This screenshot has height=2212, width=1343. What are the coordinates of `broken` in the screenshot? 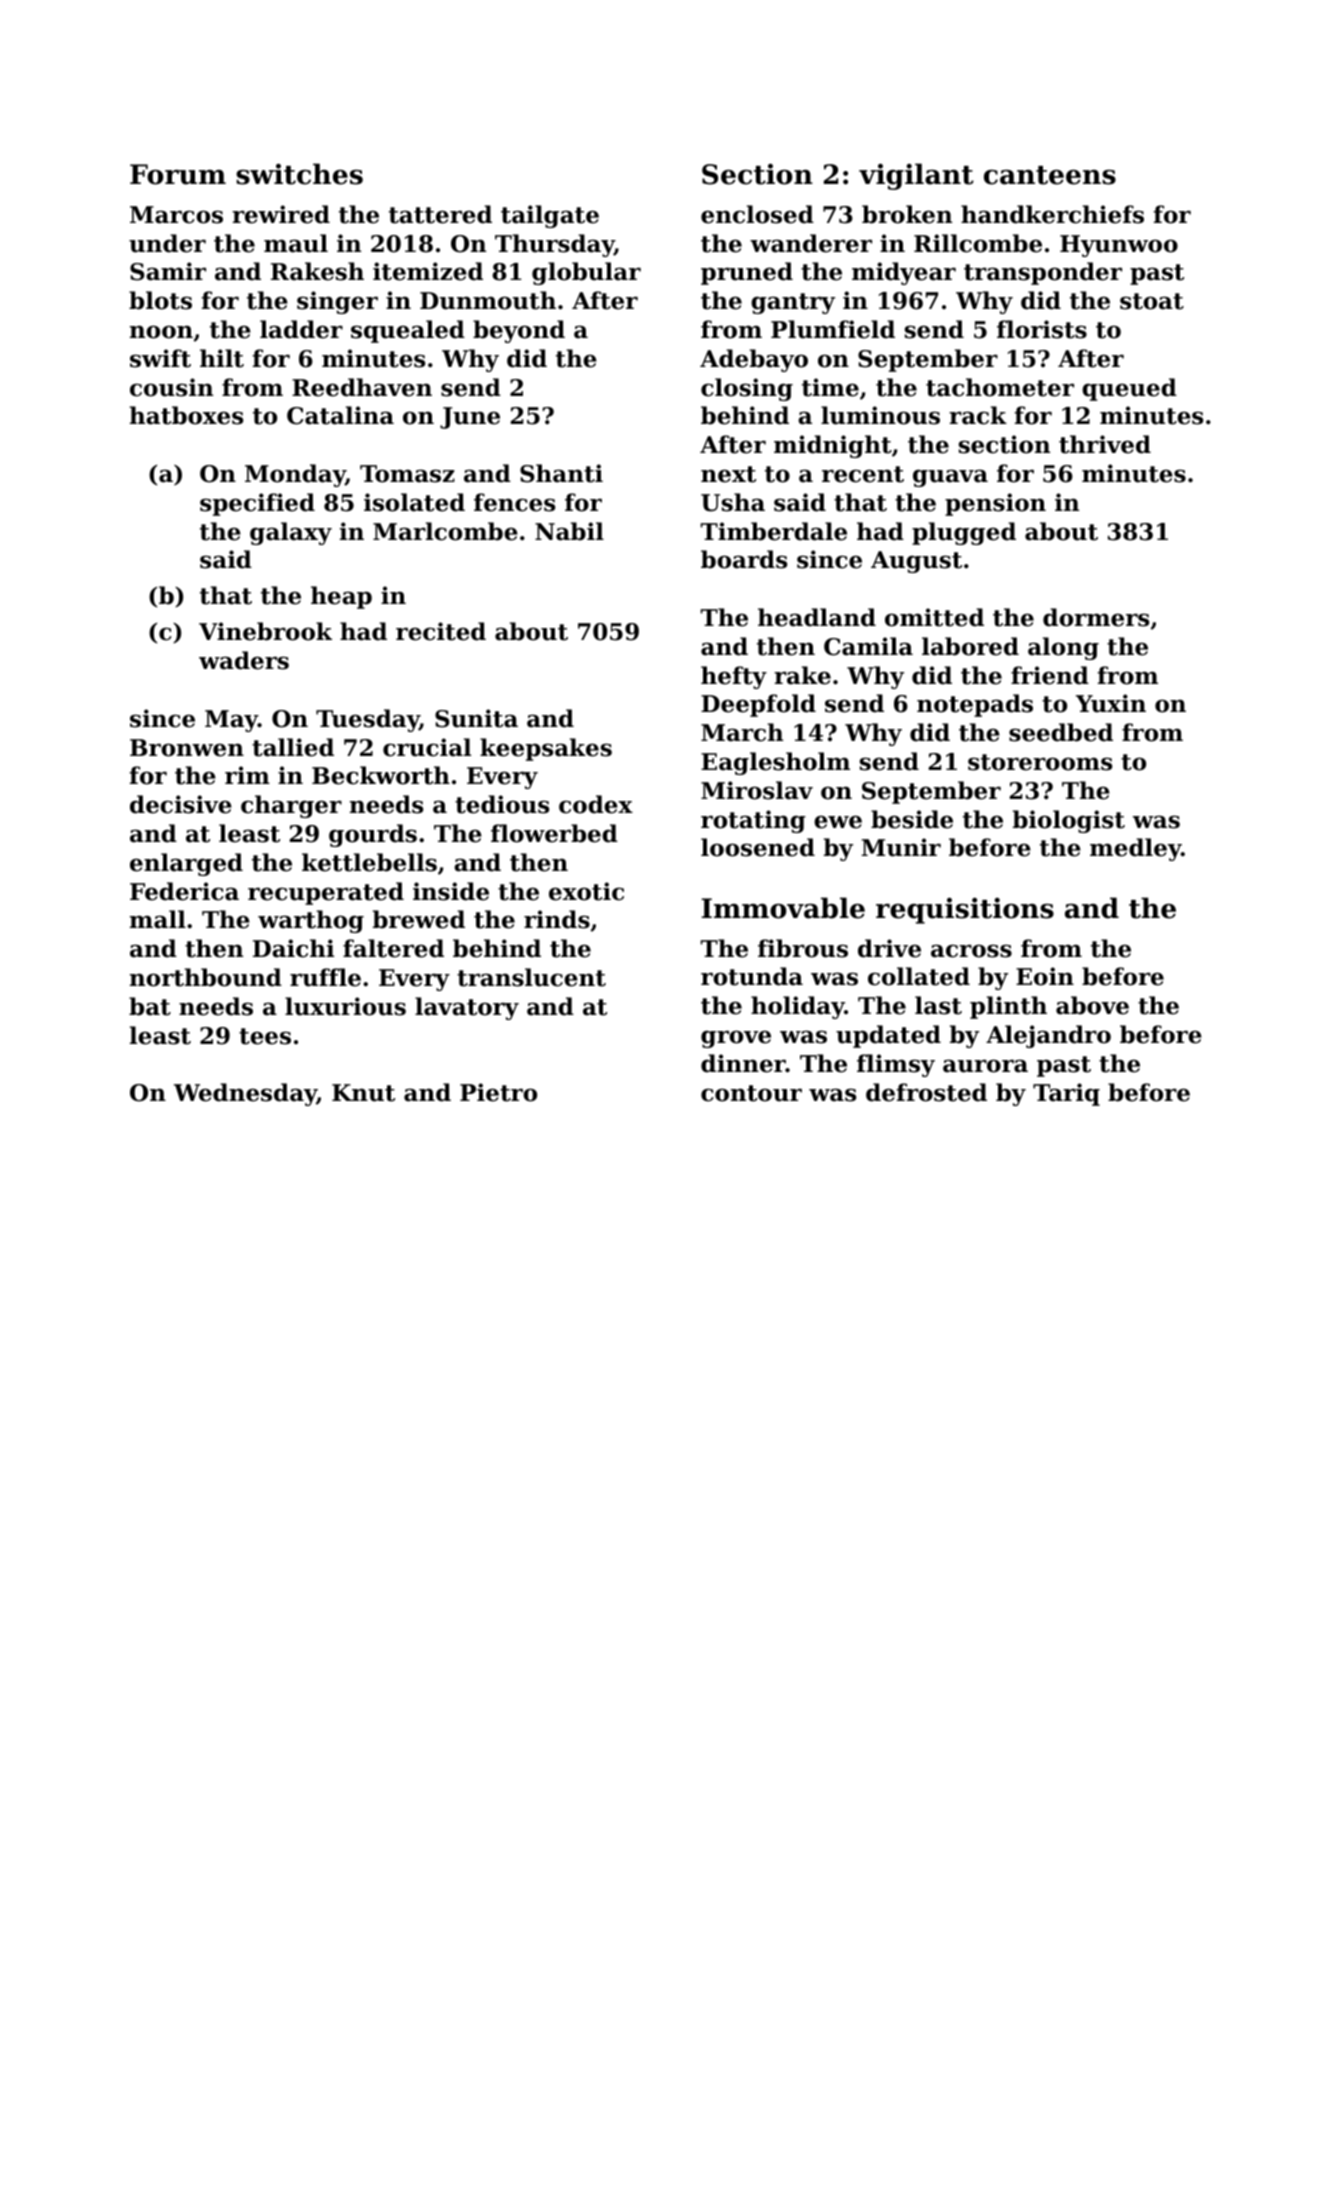 It's located at (907, 214).
